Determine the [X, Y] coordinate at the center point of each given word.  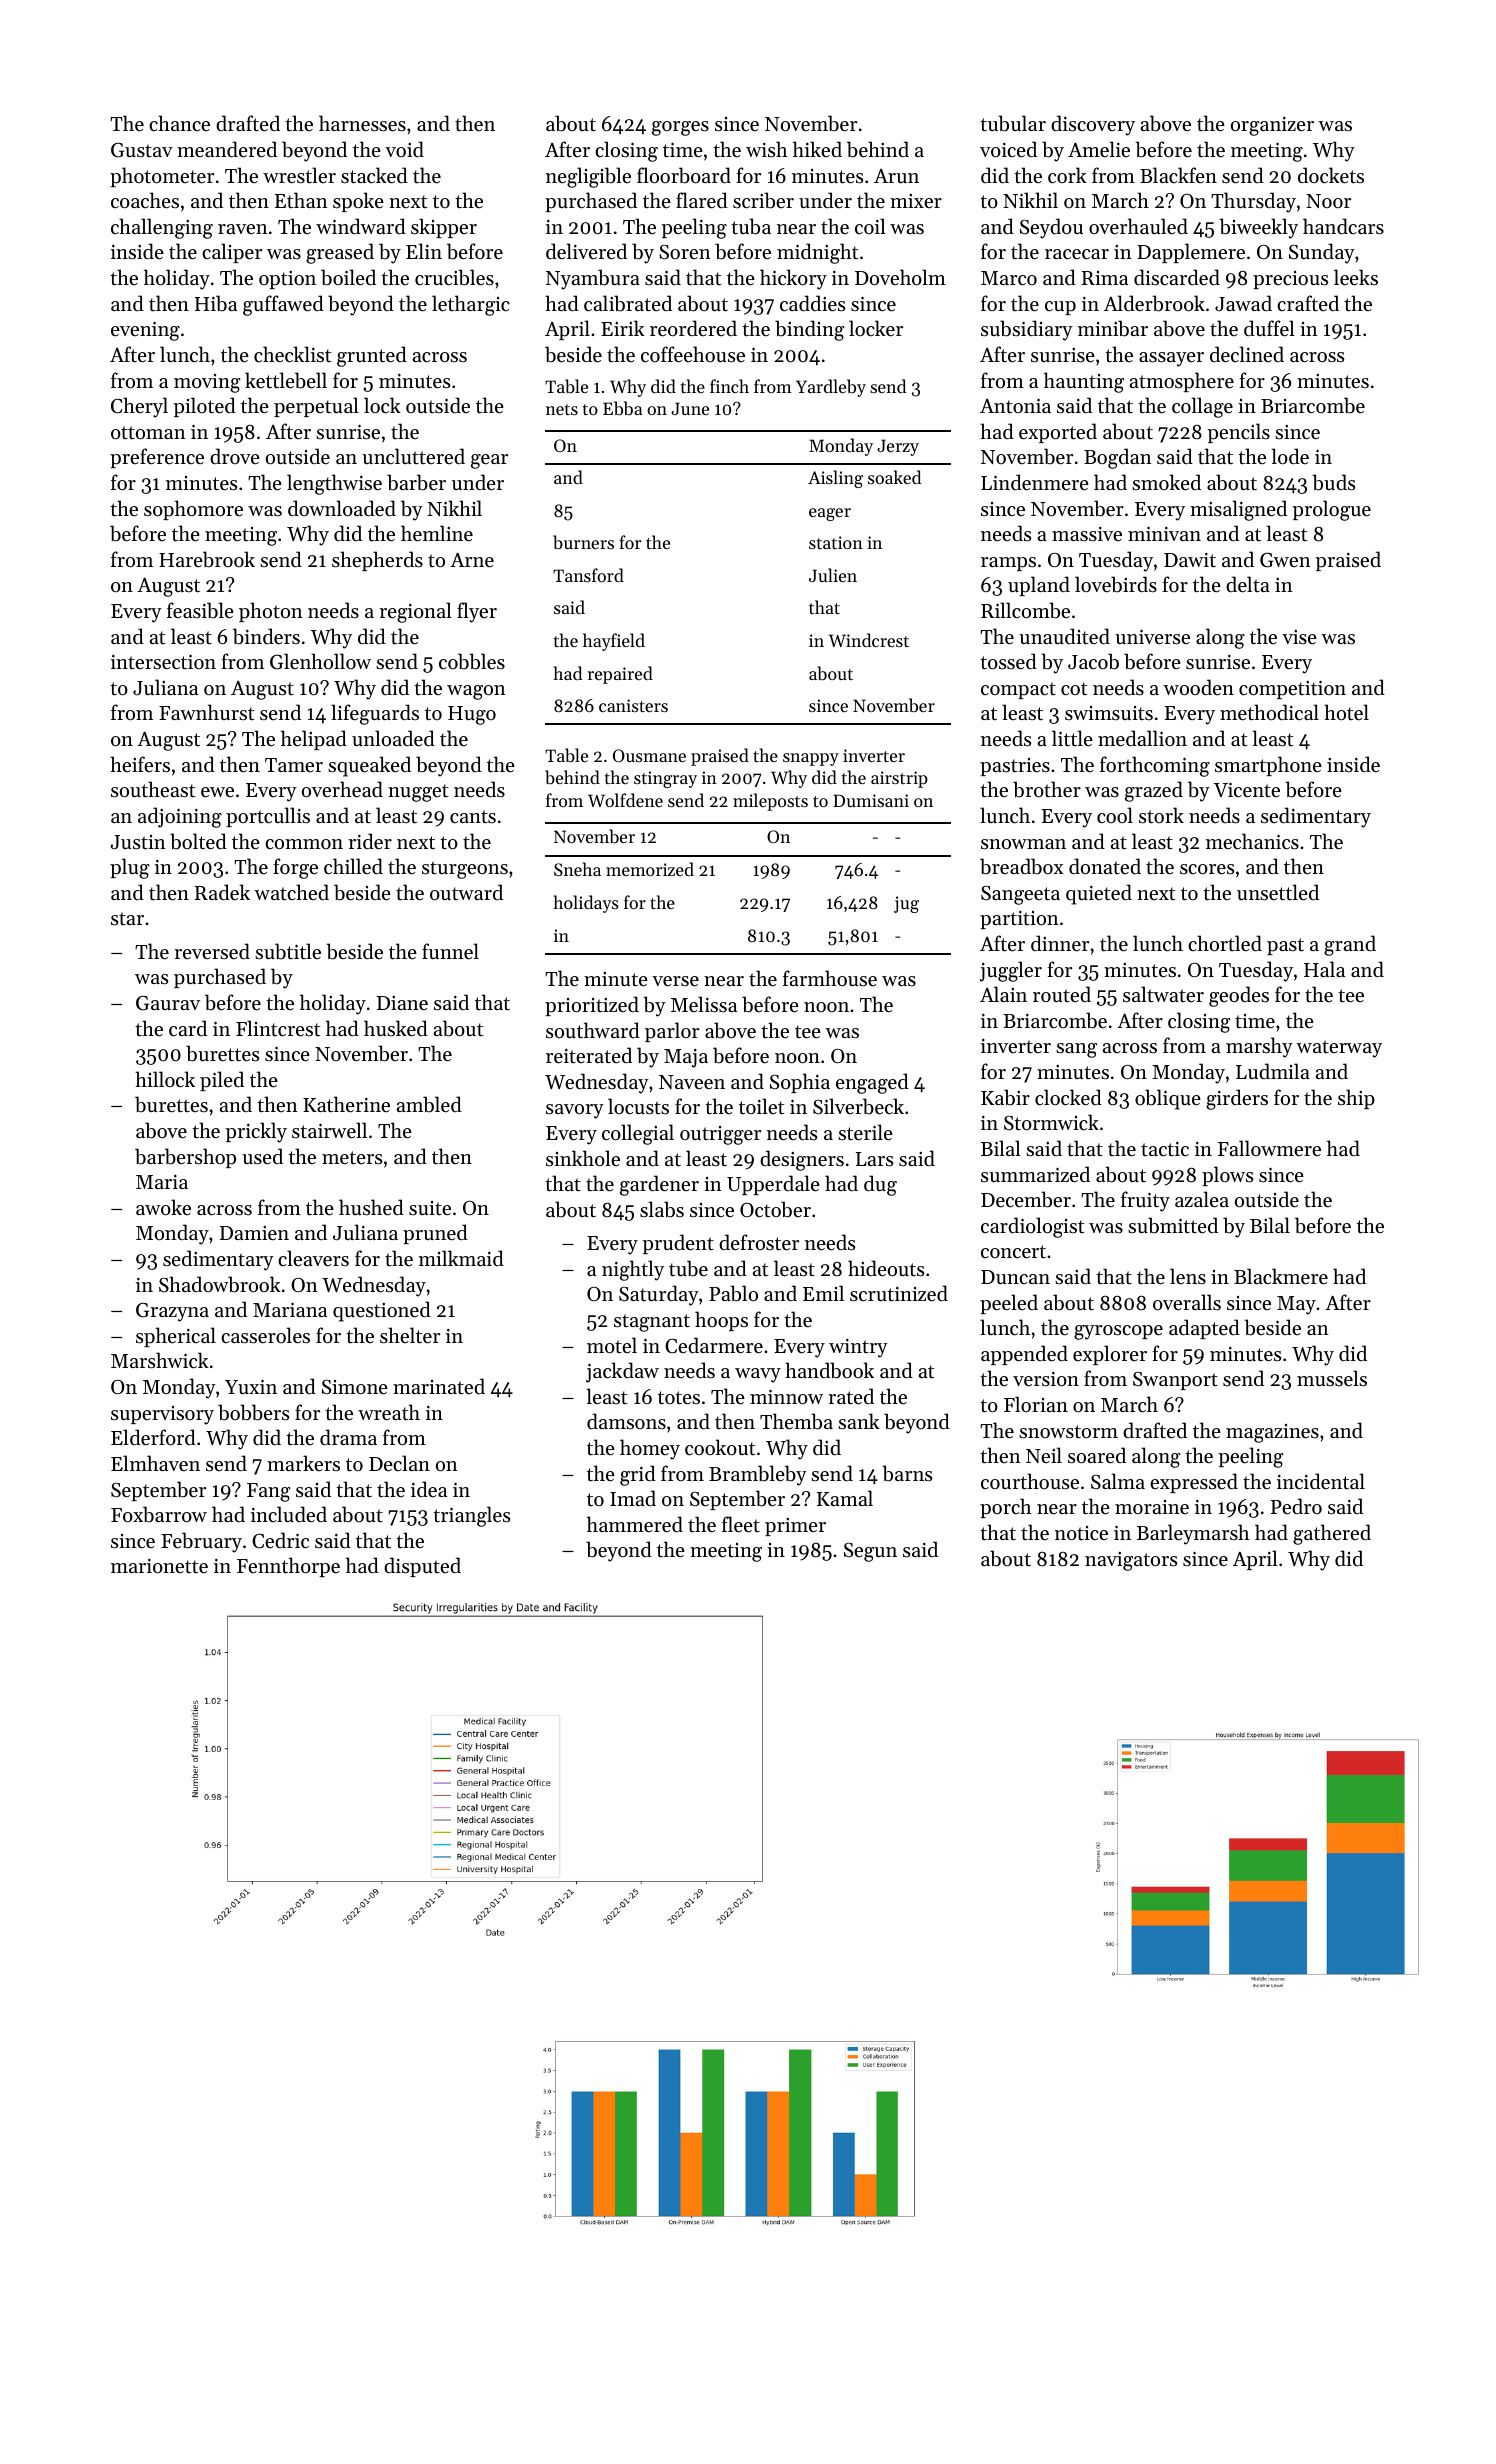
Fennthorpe [288, 1567]
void [404, 149]
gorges [680, 128]
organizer [1272, 126]
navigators [1131, 1561]
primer [795, 1527]
